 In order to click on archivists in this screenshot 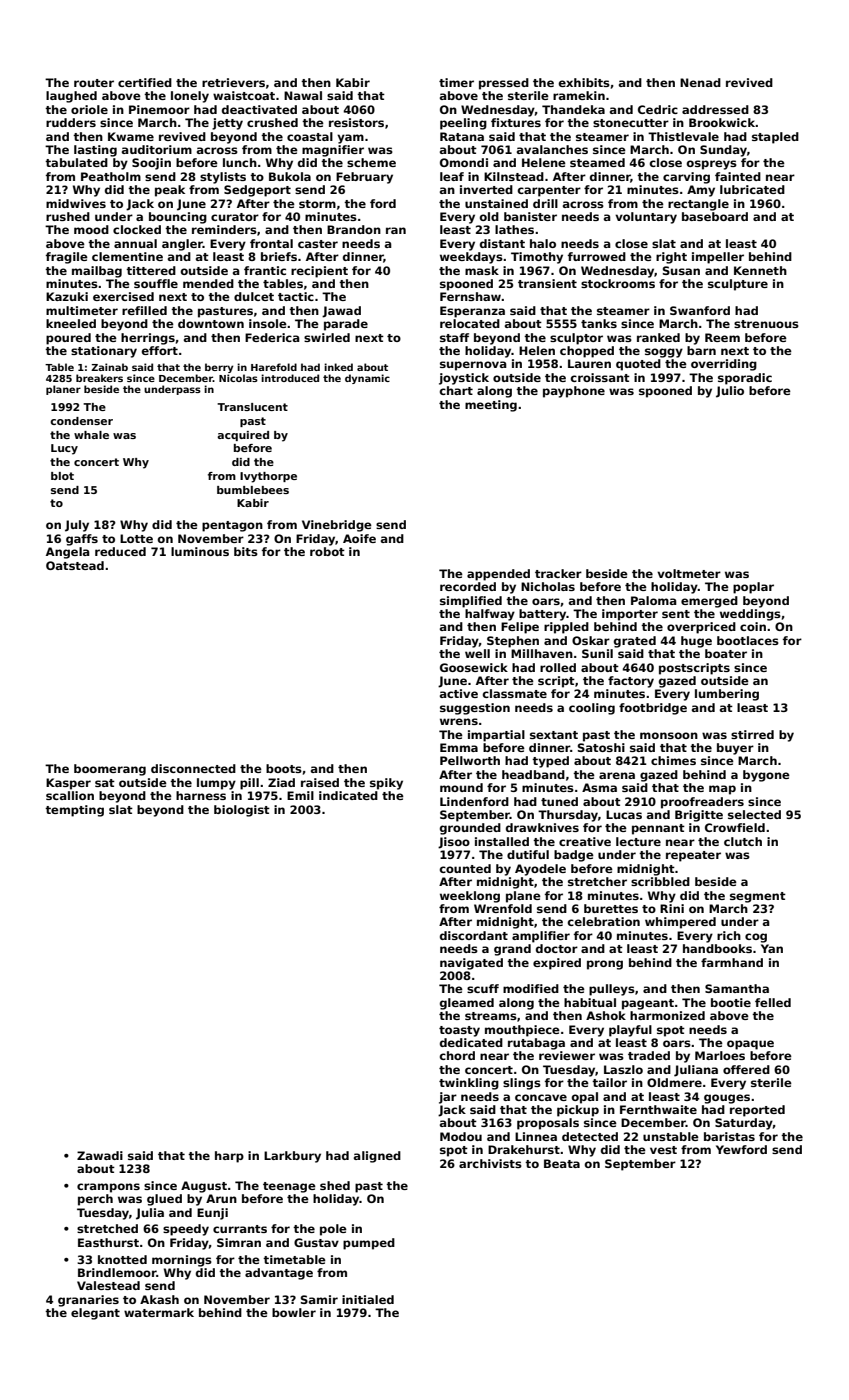, I will do `click(490, 1163)`.
